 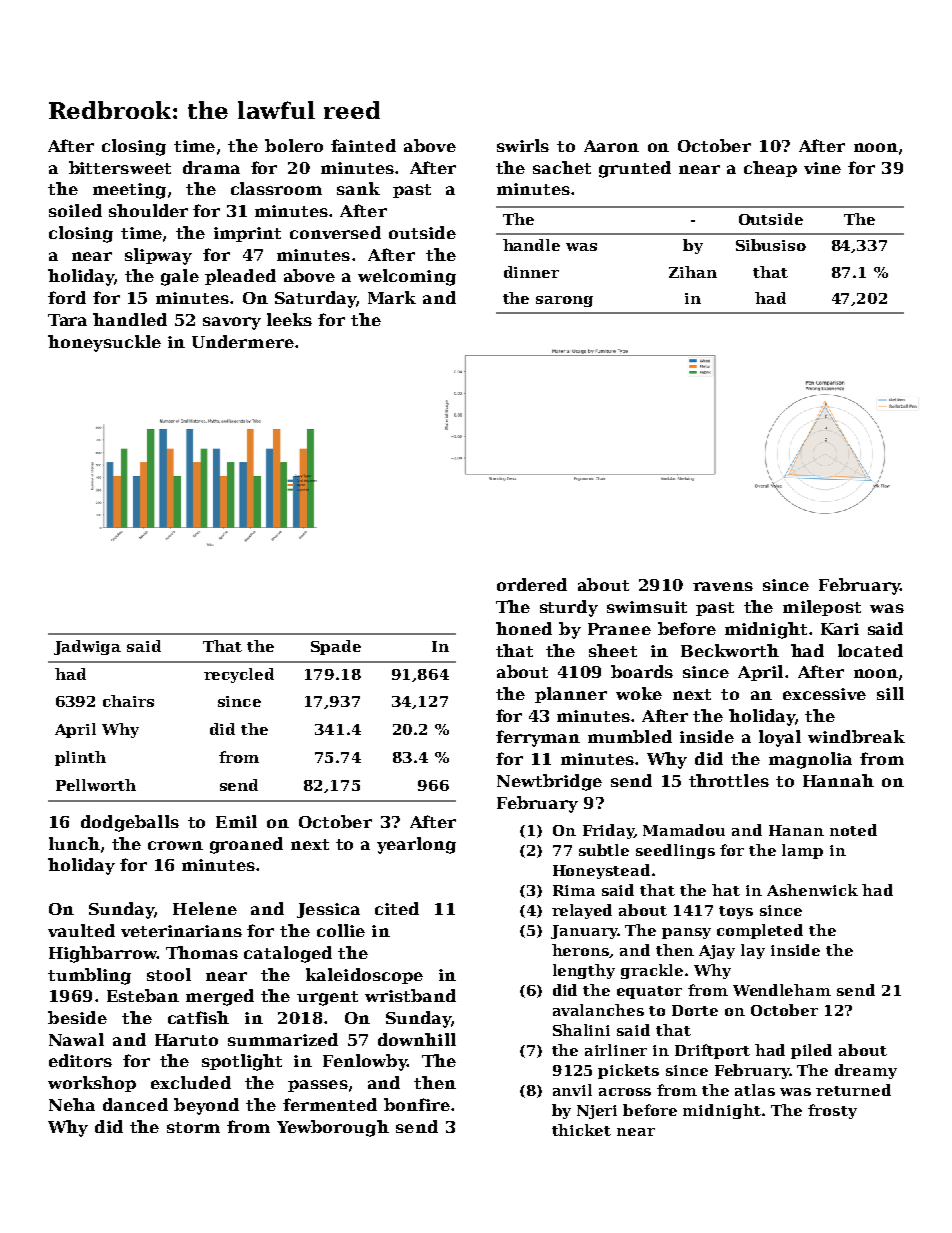 I want to click on Mark, so click(x=392, y=297).
